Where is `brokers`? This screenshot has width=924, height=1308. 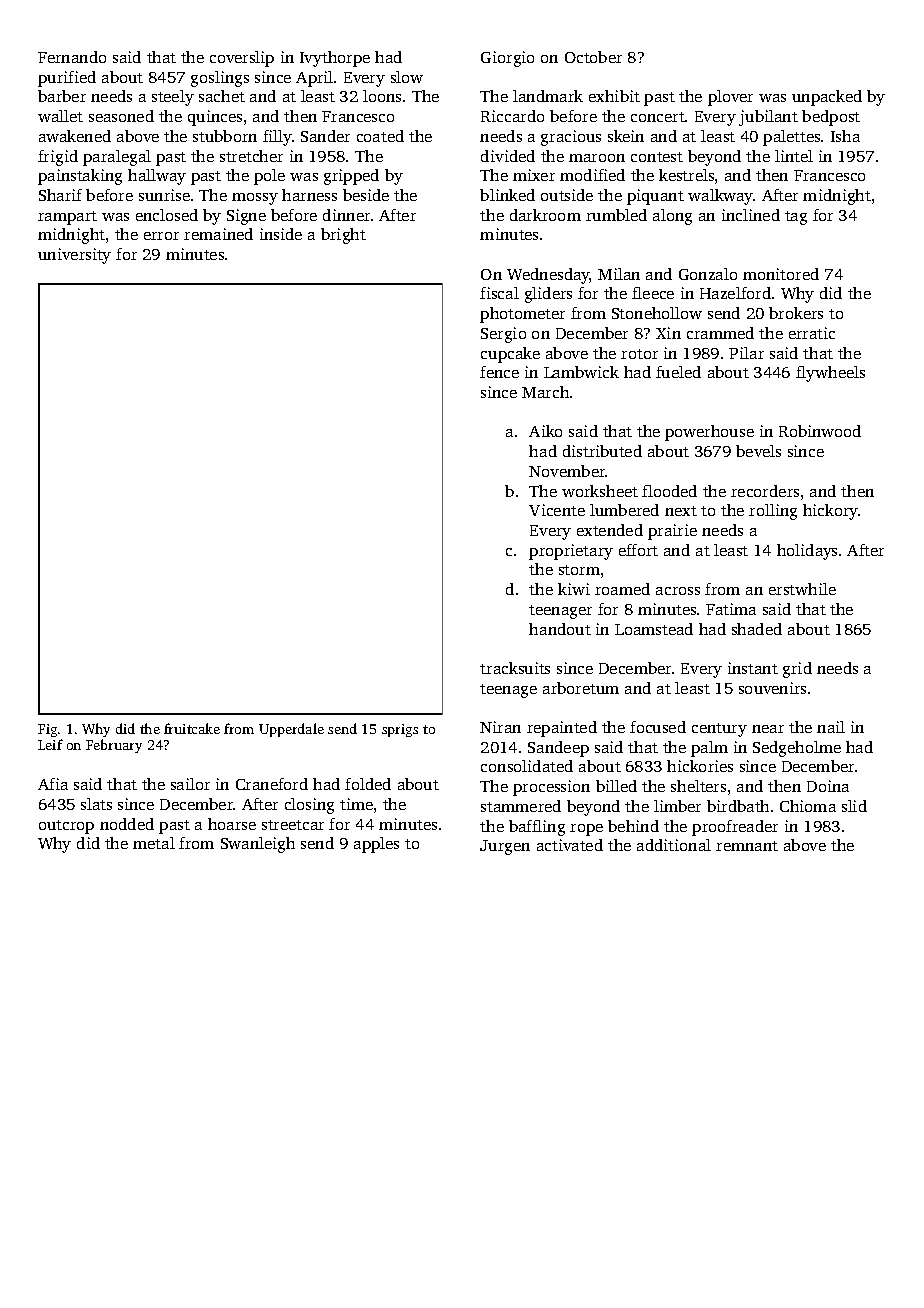 brokers is located at coordinates (796, 313).
